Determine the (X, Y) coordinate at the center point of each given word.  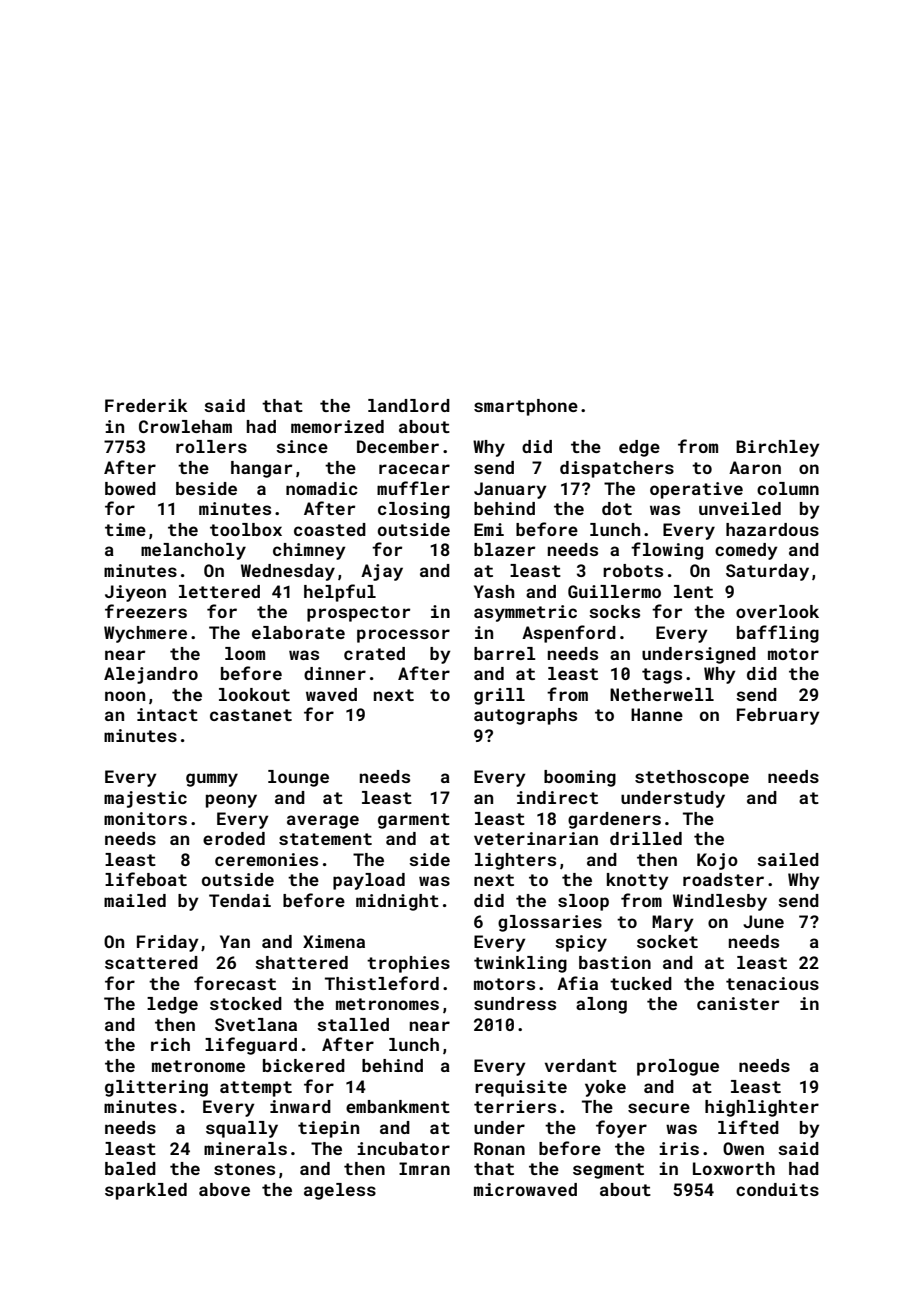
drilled (646, 838)
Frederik (146, 405)
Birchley (778, 448)
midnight (397, 902)
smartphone (526, 407)
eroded (234, 838)
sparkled (146, 1191)
